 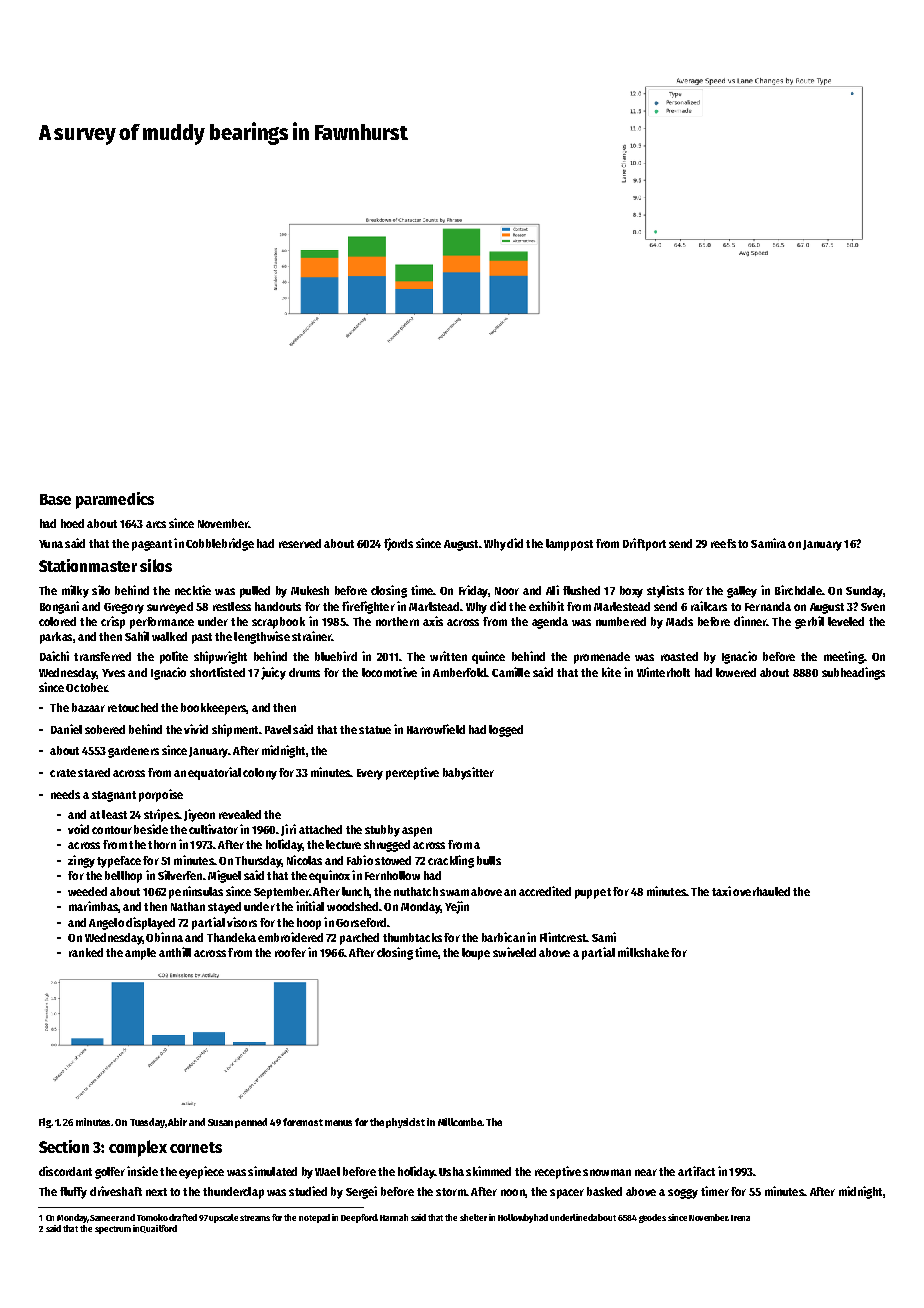 I want to click on Mukesh, so click(x=310, y=590).
